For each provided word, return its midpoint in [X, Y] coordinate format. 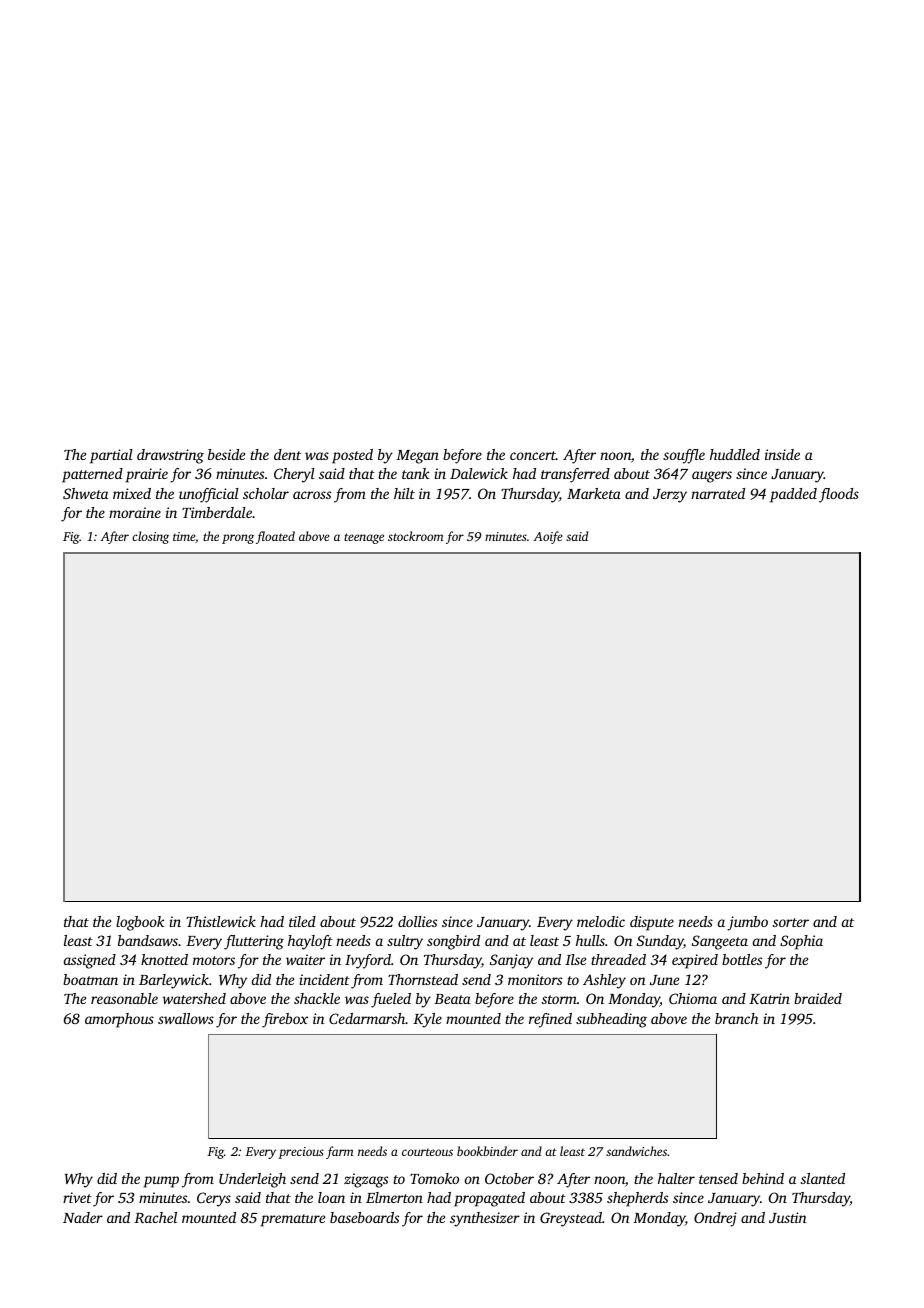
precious [301, 1153]
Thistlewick [221, 921]
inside [782, 454]
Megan [417, 457]
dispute [652, 923]
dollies [417, 921]
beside [226, 454]
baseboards [364, 1217]
